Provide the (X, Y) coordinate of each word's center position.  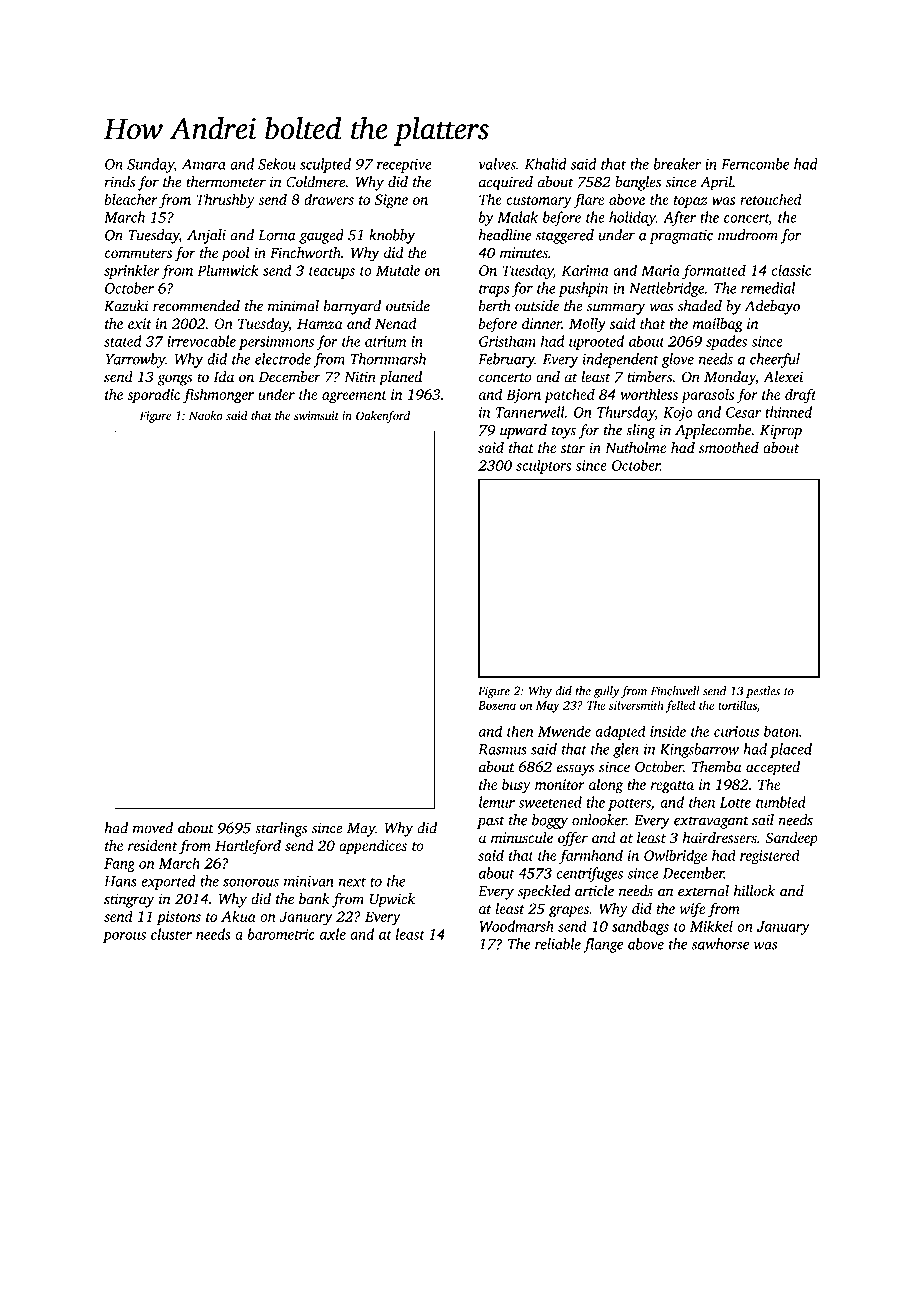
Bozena (497, 705)
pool (235, 254)
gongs (174, 380)
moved (153, 828)
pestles (763, 692)
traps (494, 290)
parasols (707, 395)
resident (152, 845)
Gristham (507, 341)
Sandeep (791, 839)
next (352, 882)
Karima (585, 270)
